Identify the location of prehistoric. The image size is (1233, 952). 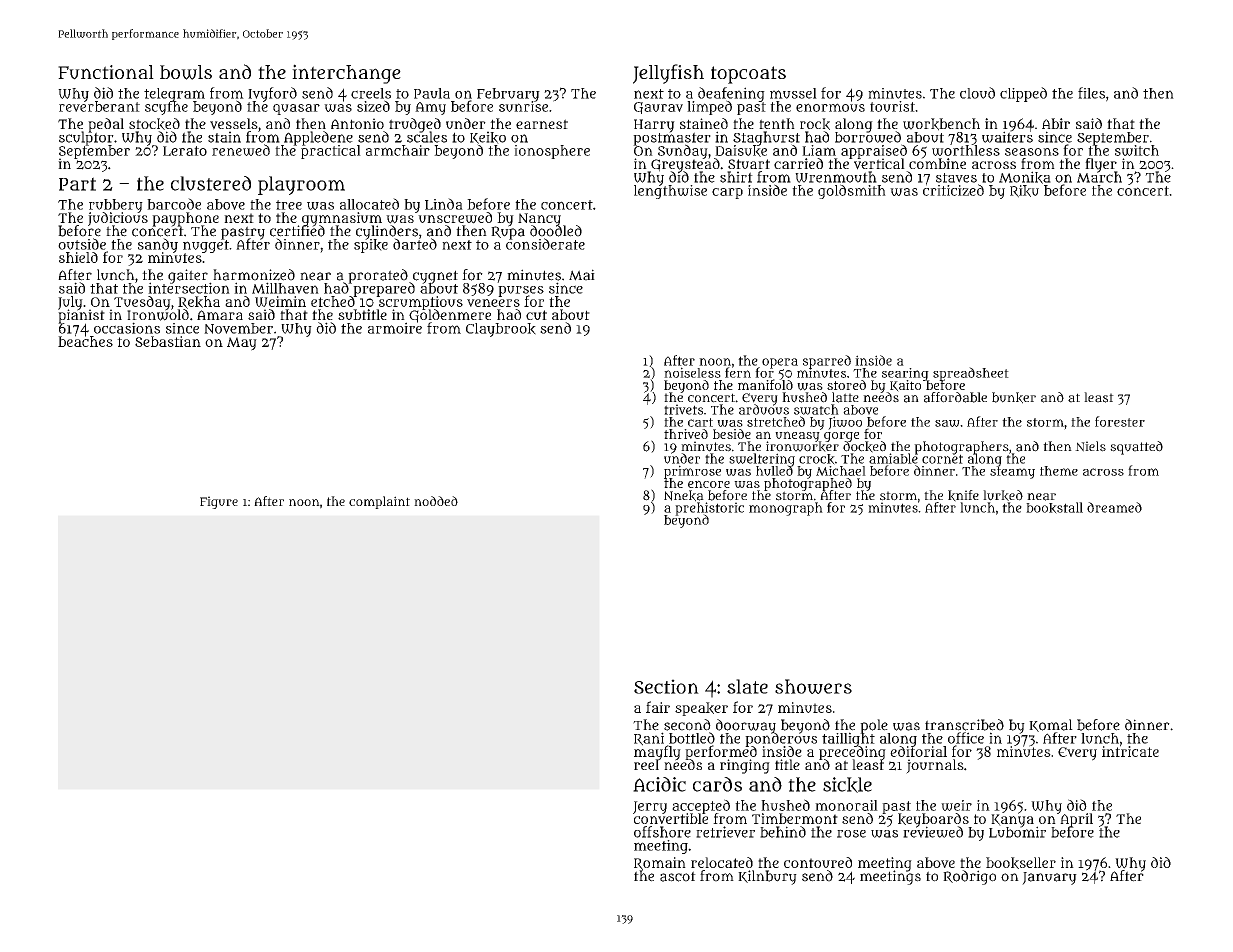
(709, 508).
